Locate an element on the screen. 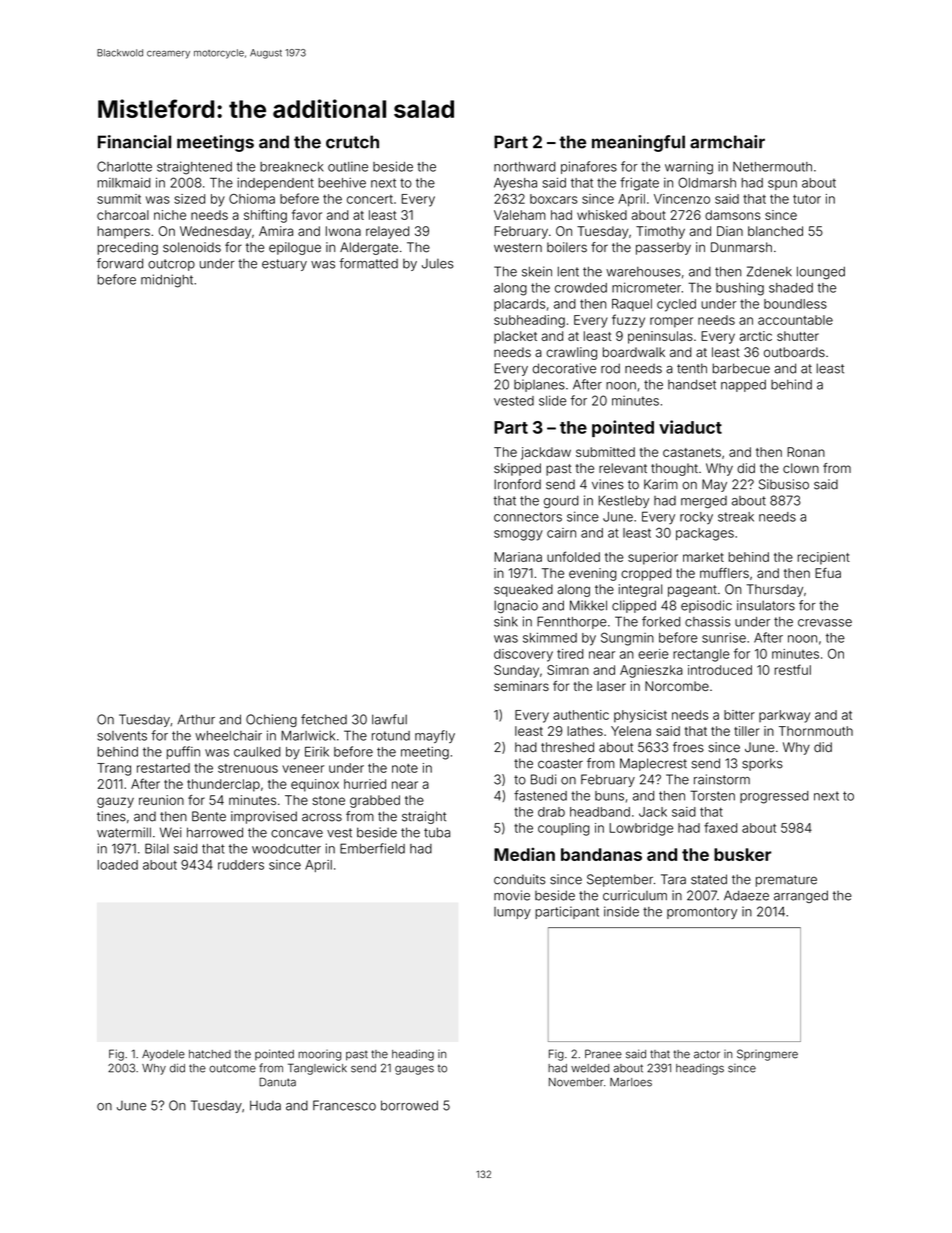  coupling is located at coordinates (564, 829).
